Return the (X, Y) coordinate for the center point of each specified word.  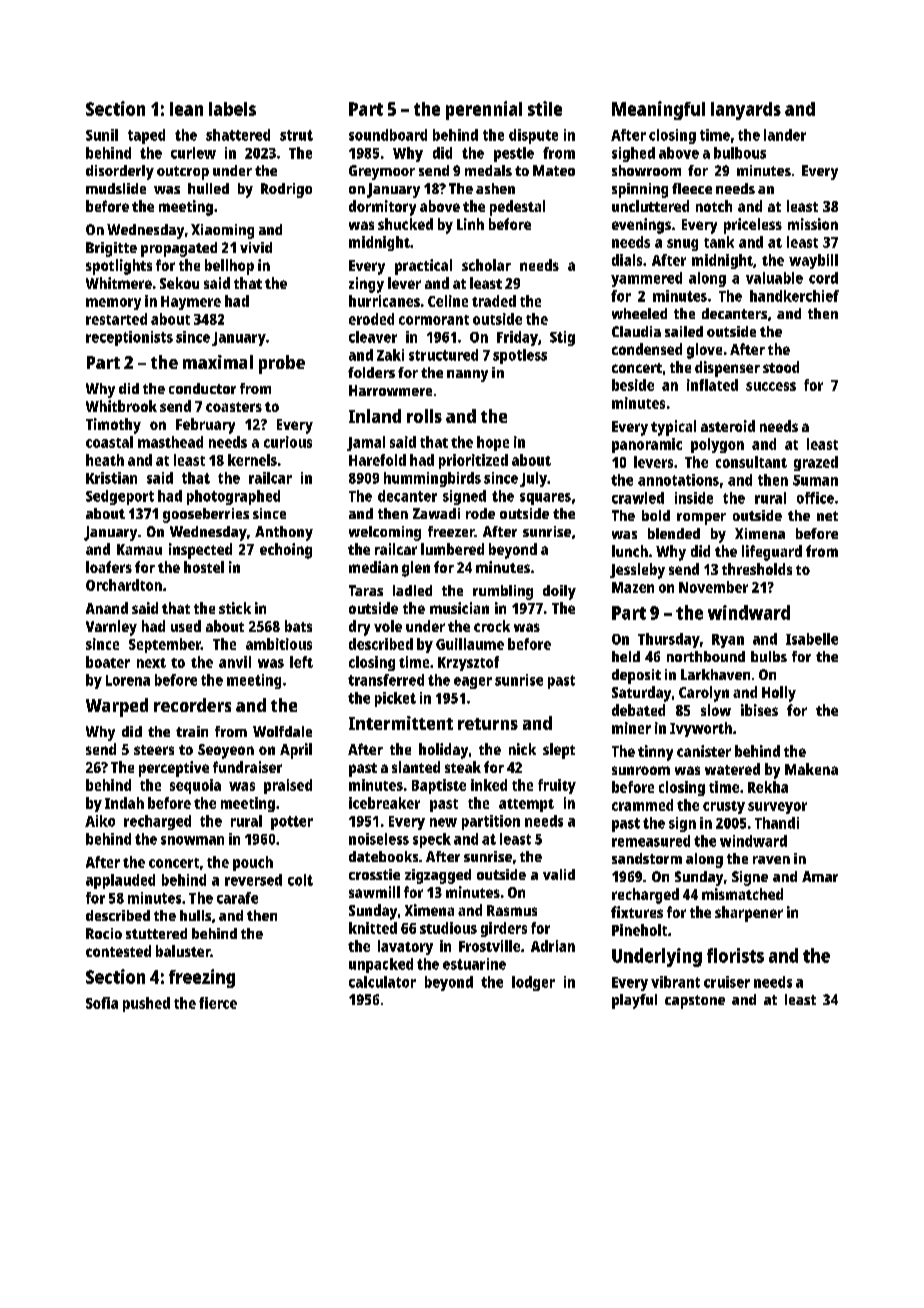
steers (154, 750)
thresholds (757, 569)
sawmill (374, 892)
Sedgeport (120, 497)
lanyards (746, 111)
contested (118, 951)
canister (704, 751)
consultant (751, 462)
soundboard (388, 135)
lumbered (452, 549)
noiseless (379, 839)
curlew (193, 153)
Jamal (366, 443)
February (205, 426)
